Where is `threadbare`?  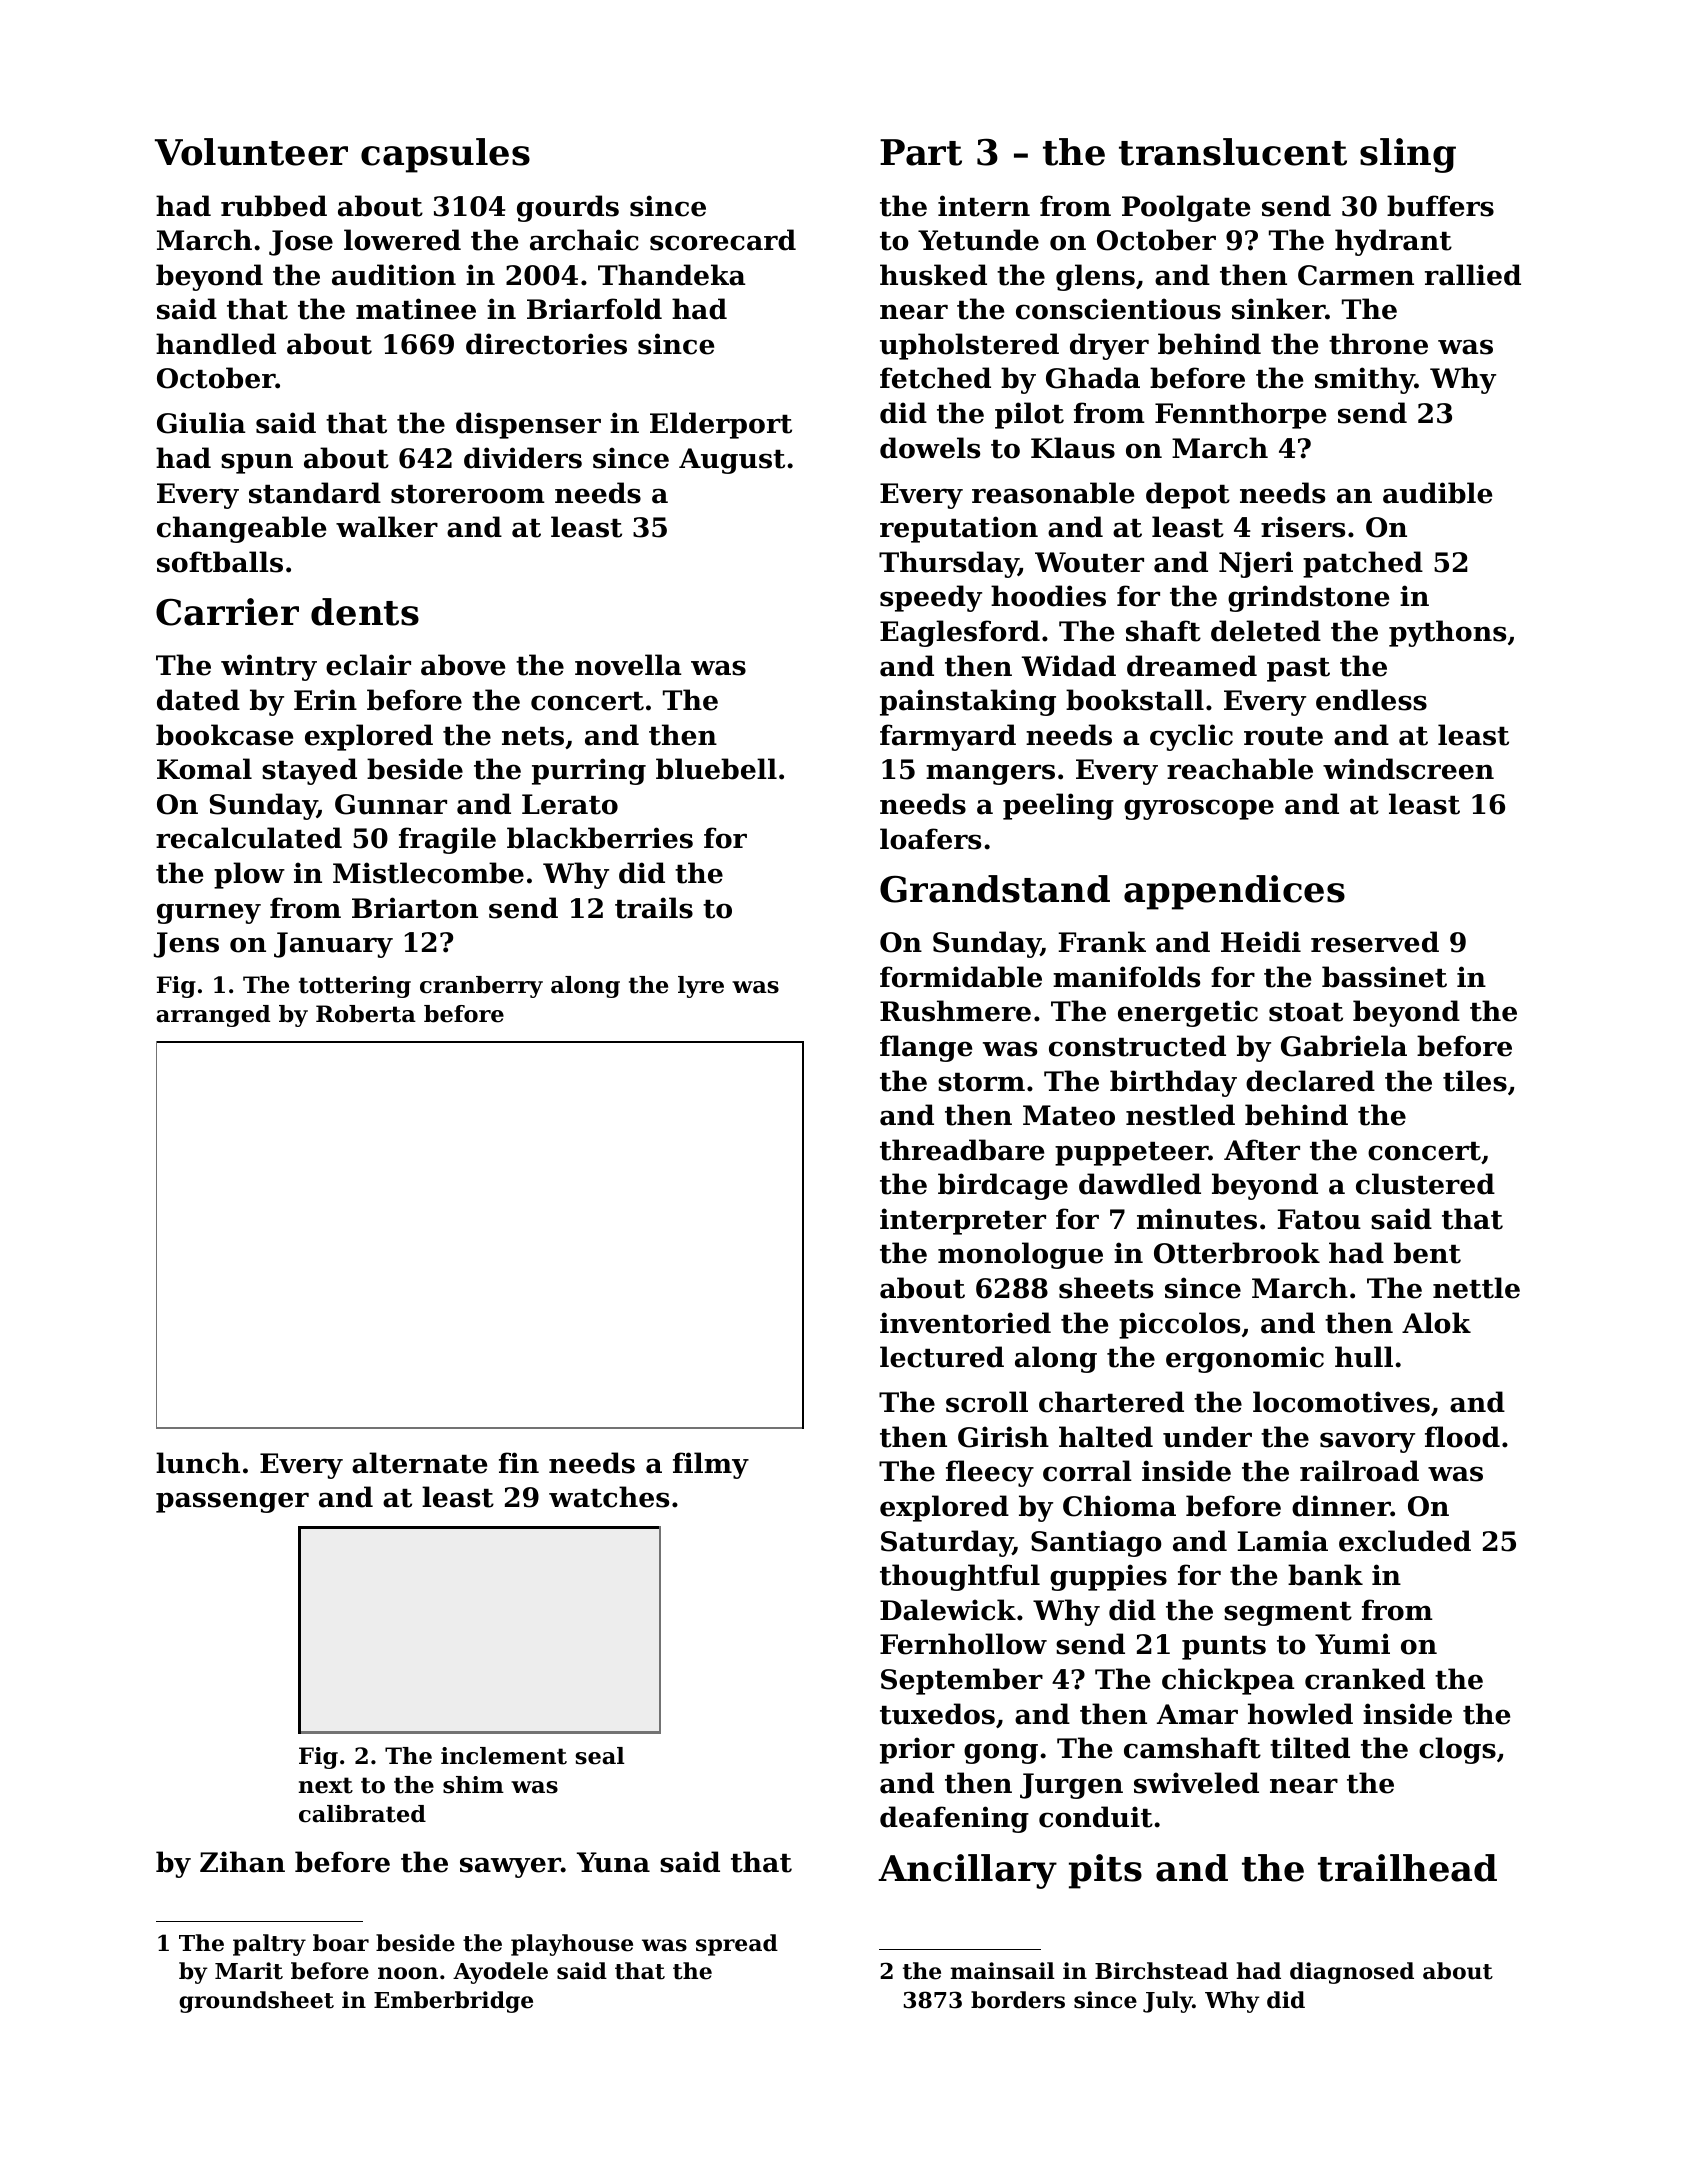 threadbare is located at coordinates (962, 1150).
